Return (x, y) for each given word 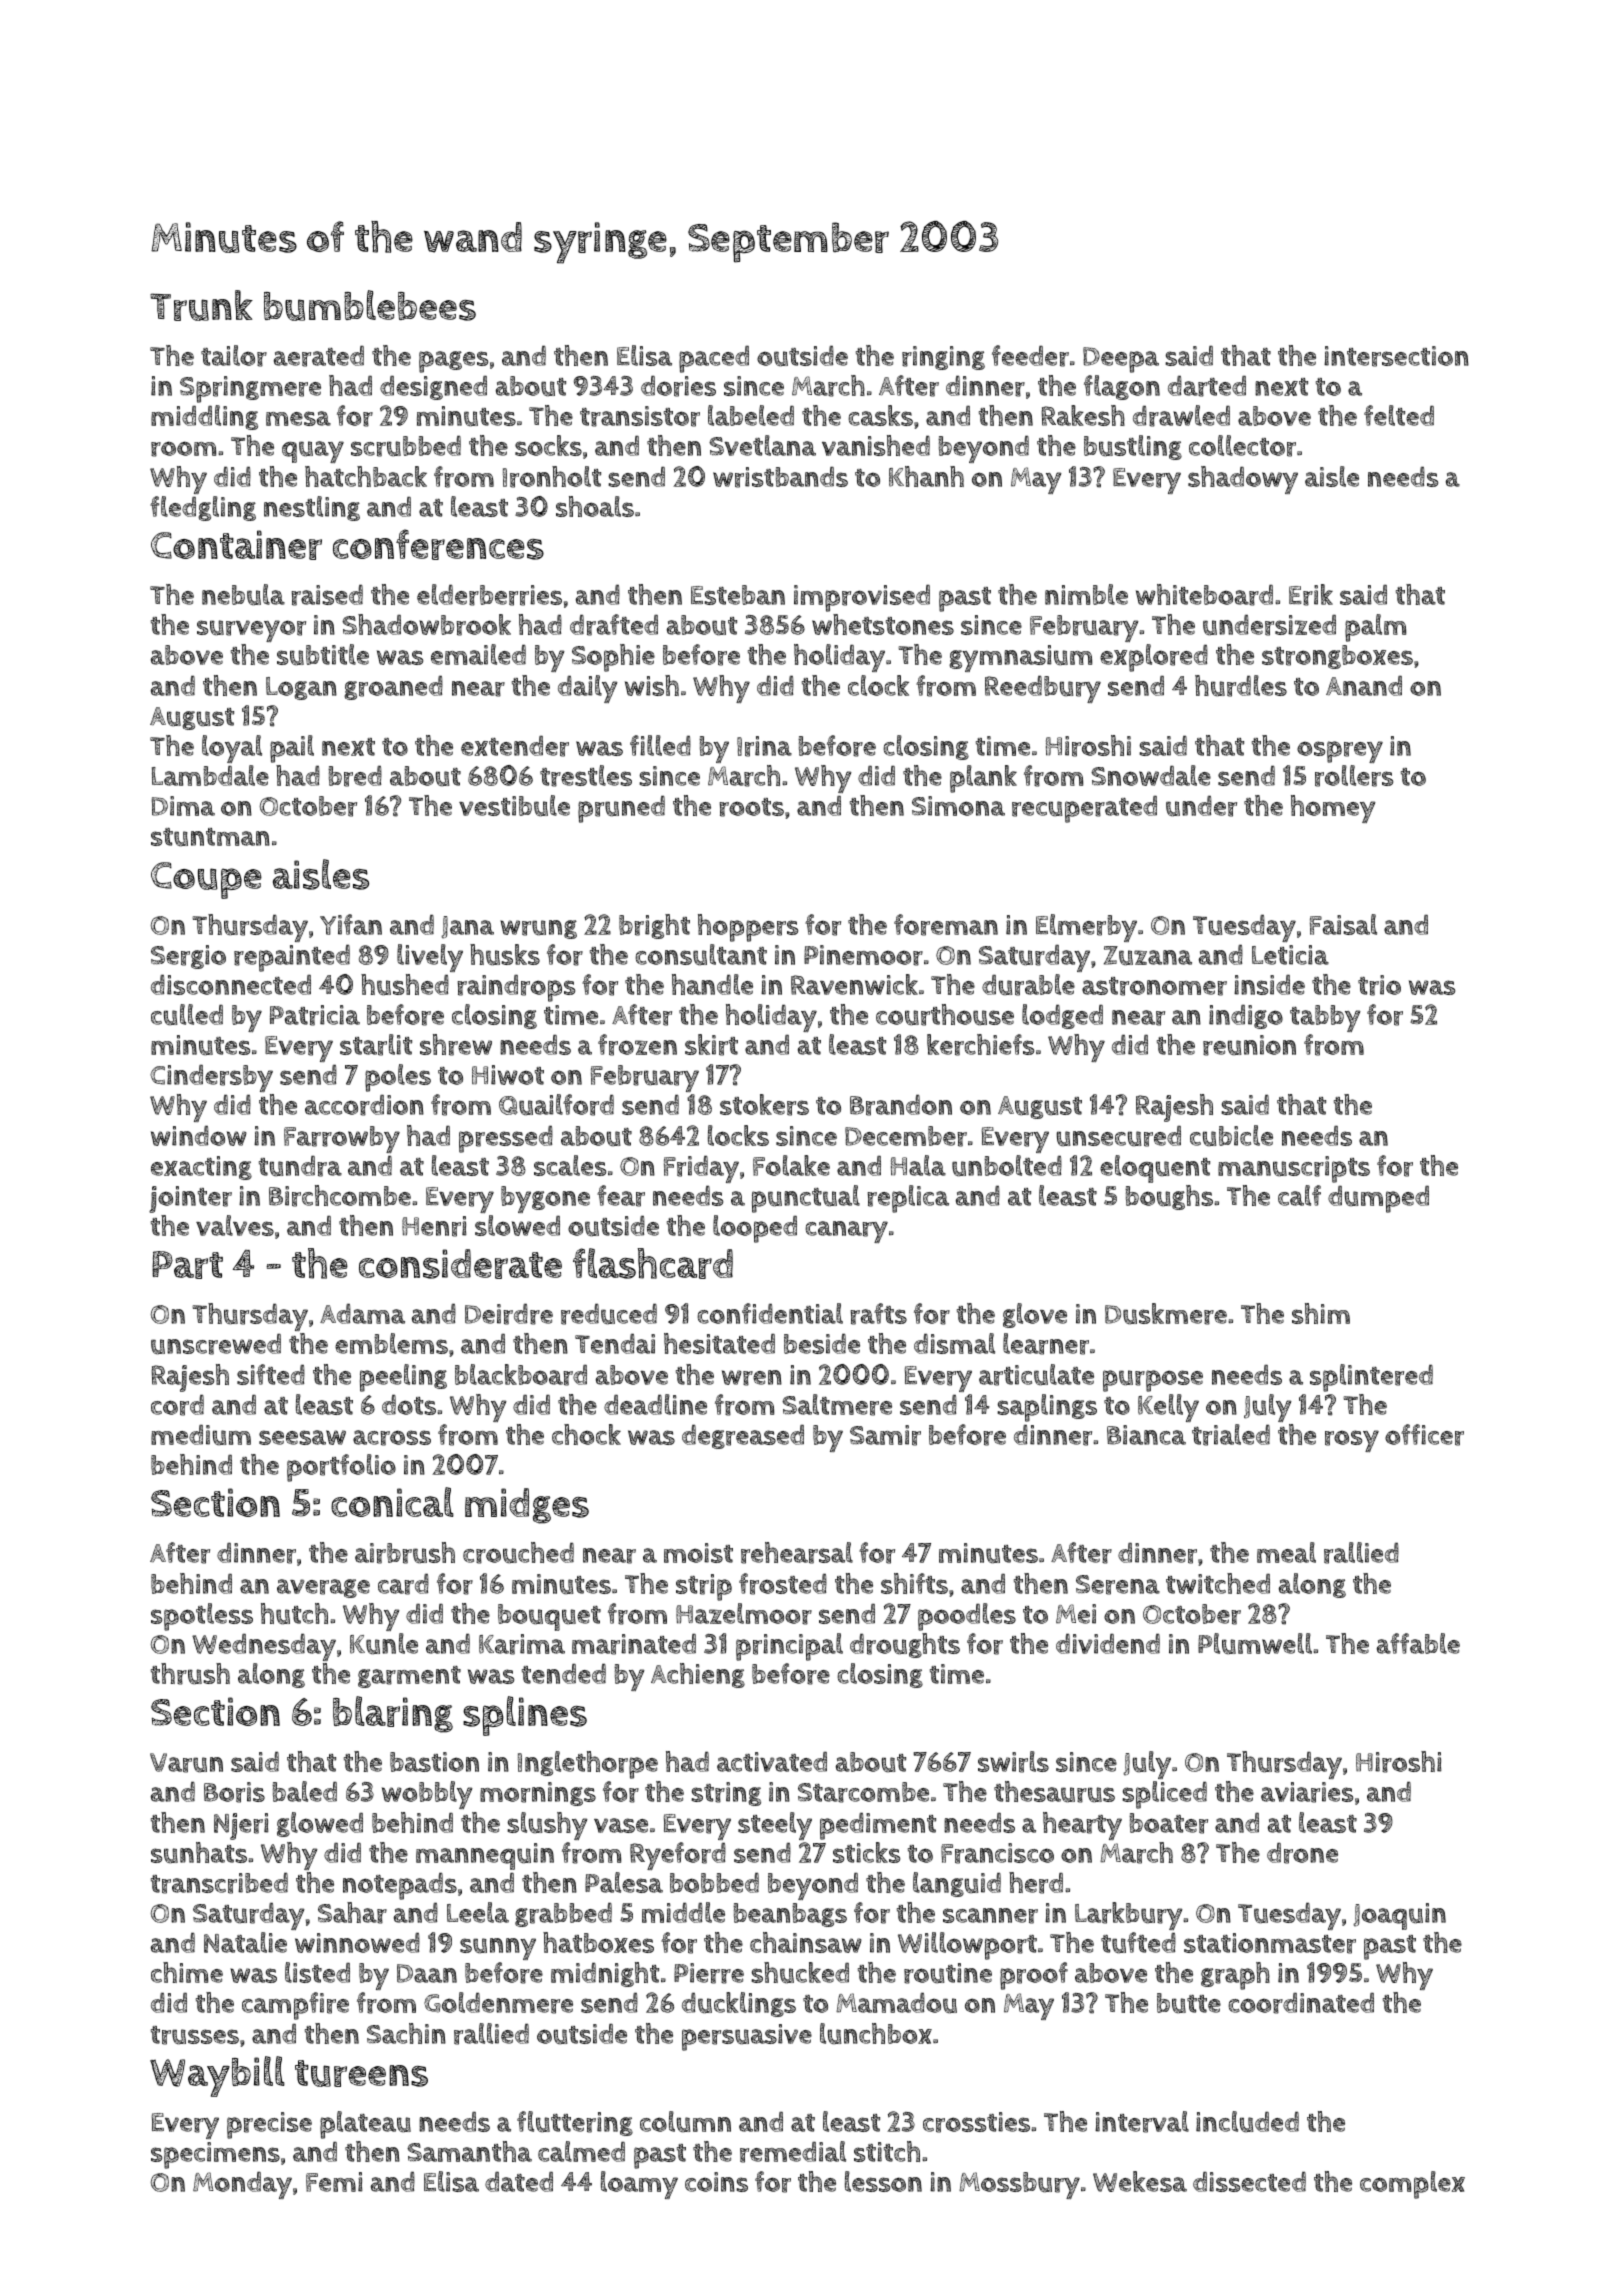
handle (712, 984)
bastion (434, 1762)
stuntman (210, 837)
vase (621, 1825)
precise (269, 2125)
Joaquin (1399, 1916)
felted (1399, 415)
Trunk (201, 305)
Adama (362, 1314)
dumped (1378, 1199)
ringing (943, 358)
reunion (1249, 1045)
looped (755, 1229)
